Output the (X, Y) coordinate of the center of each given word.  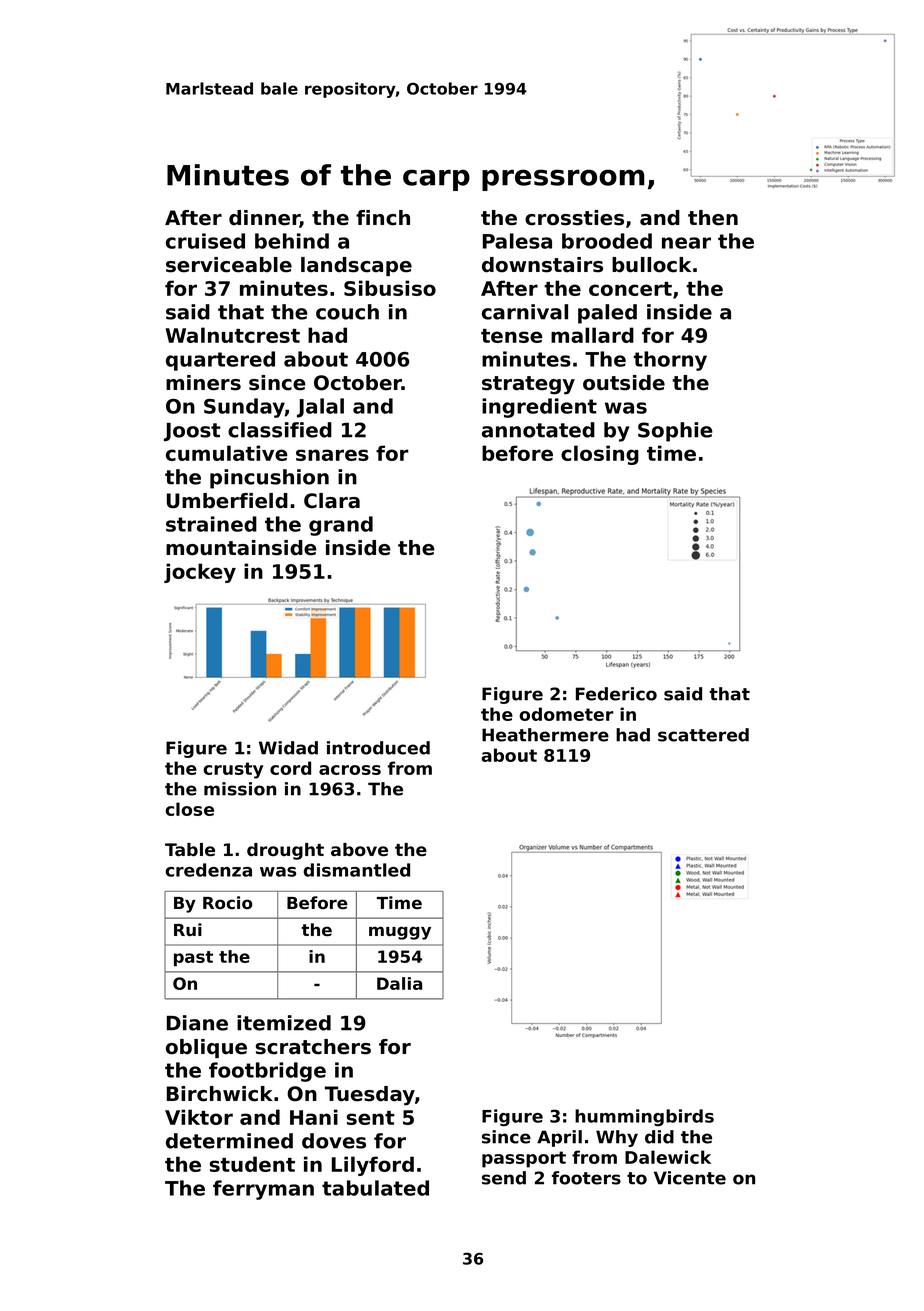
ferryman (263, 1190)
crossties (574, 218)
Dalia (399, 983)
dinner (264, 219)
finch (383, 218)
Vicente (690, 1178)
